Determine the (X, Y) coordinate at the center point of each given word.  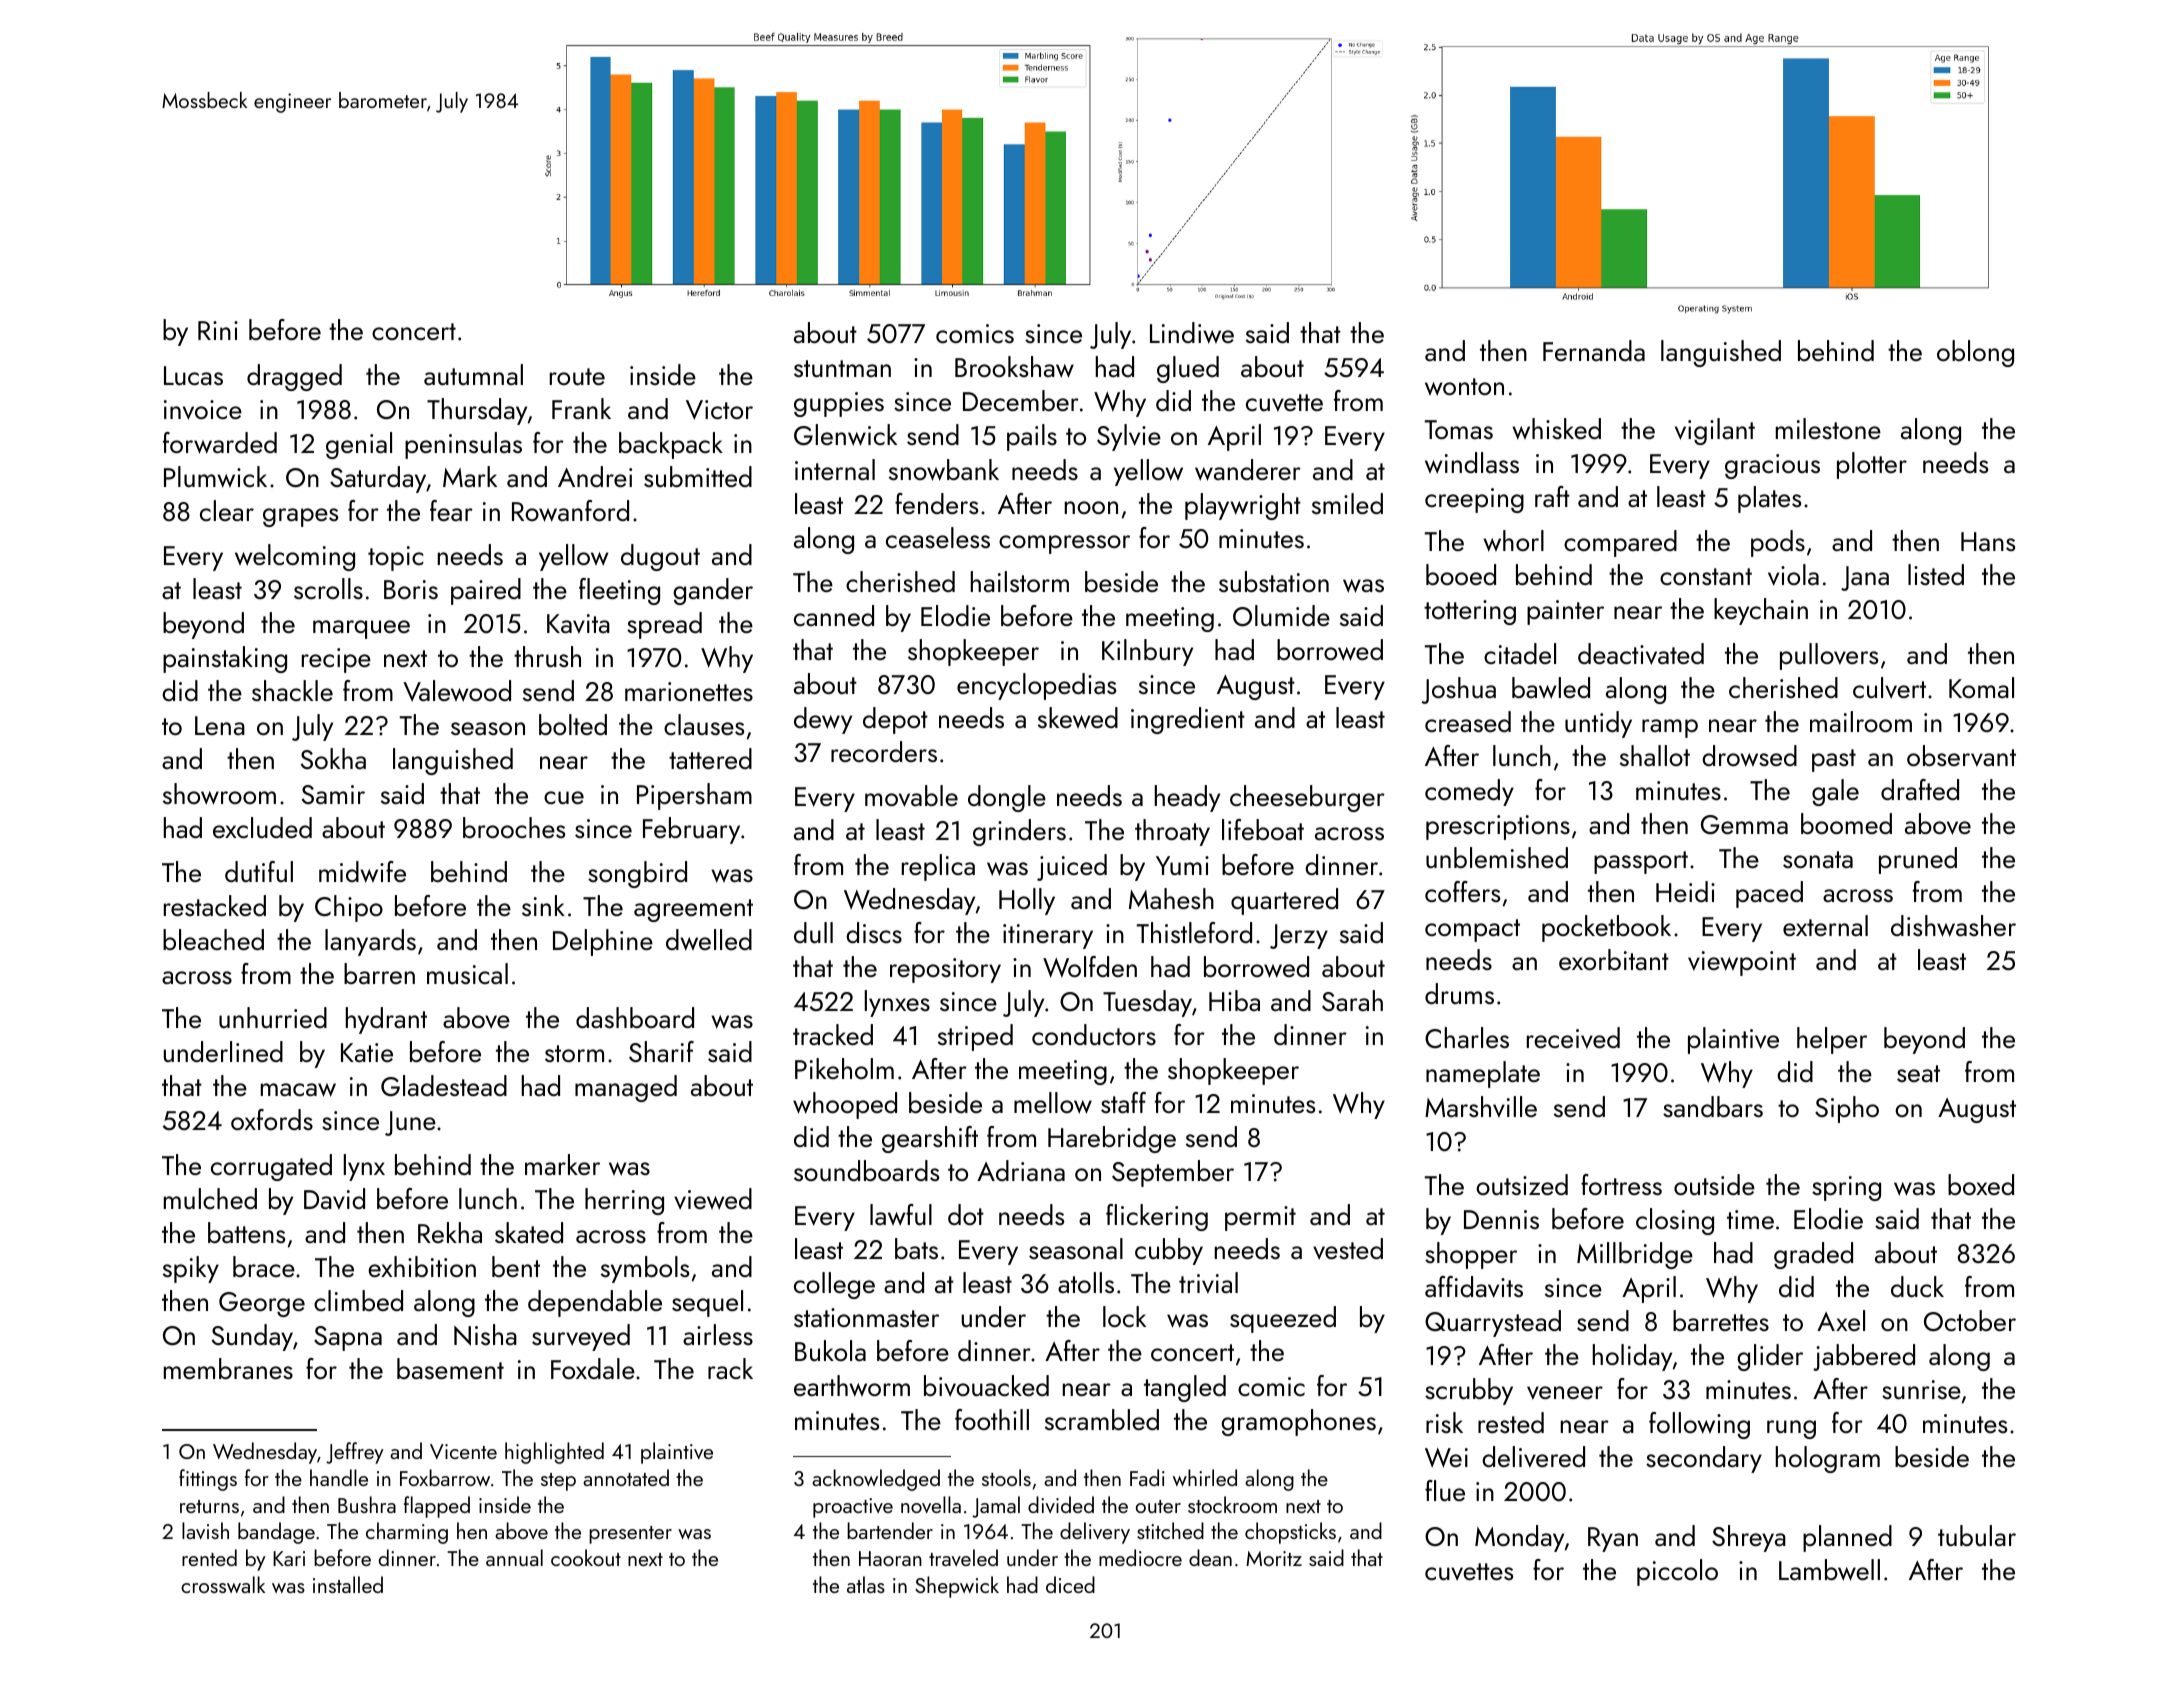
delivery (1095, 1533)
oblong (1975, 353)
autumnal (473, 374)
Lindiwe (1192, 333)
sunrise (1921, 1389)
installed (348, 1584)
